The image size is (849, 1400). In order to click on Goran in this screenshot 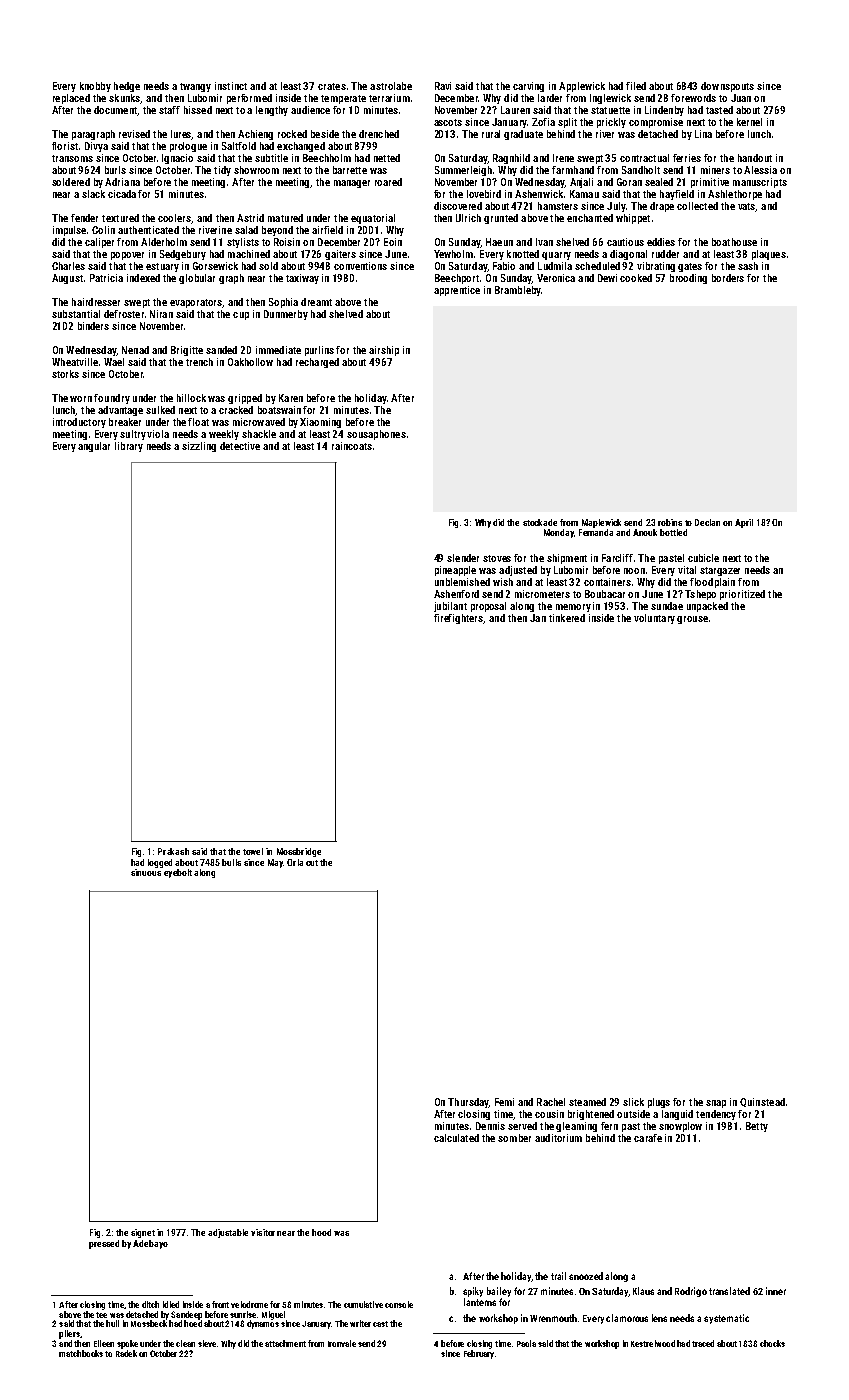, I will do `click(629, 182)`.
